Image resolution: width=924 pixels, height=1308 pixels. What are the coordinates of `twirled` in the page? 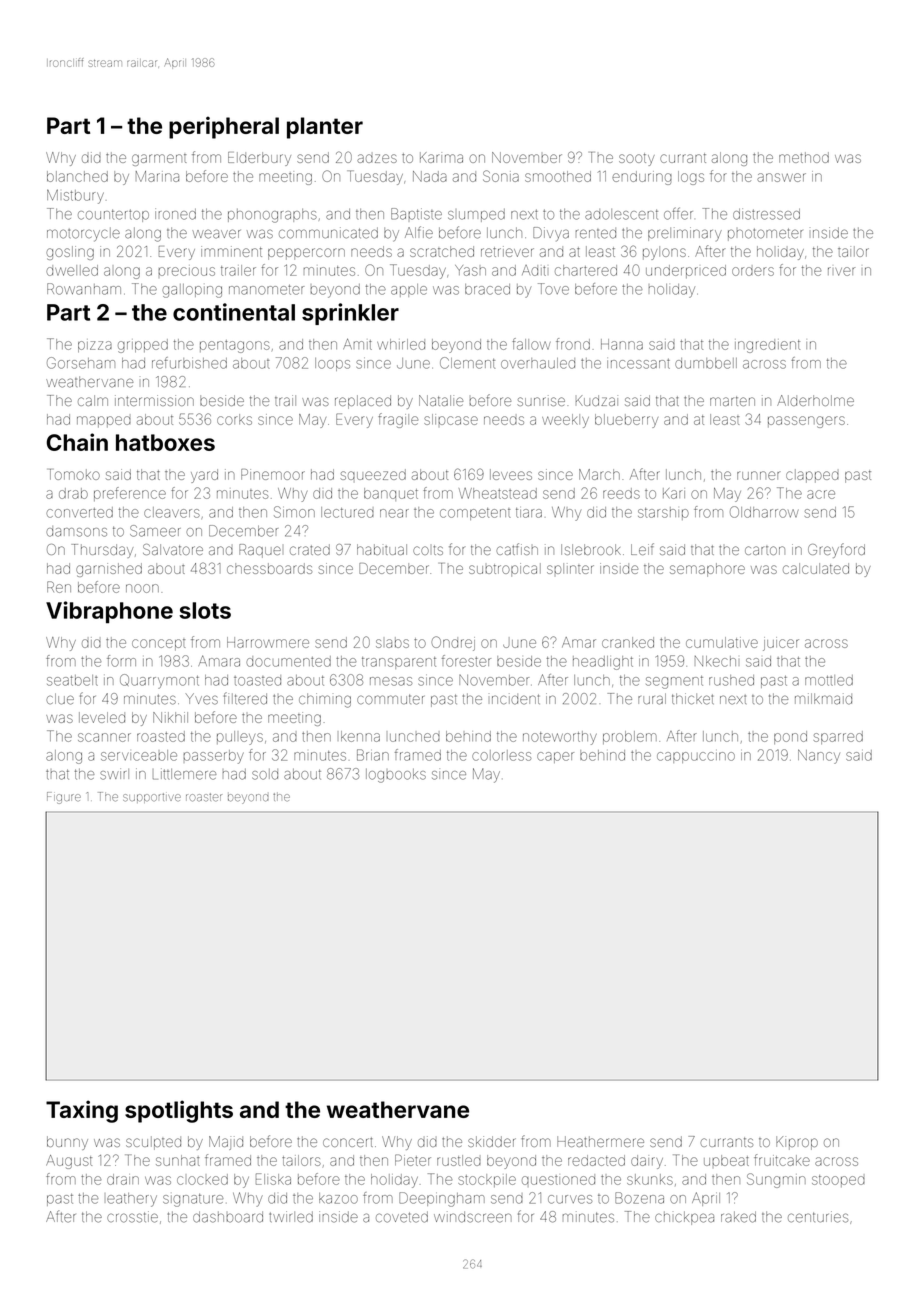 It's located at (291, 1217).
